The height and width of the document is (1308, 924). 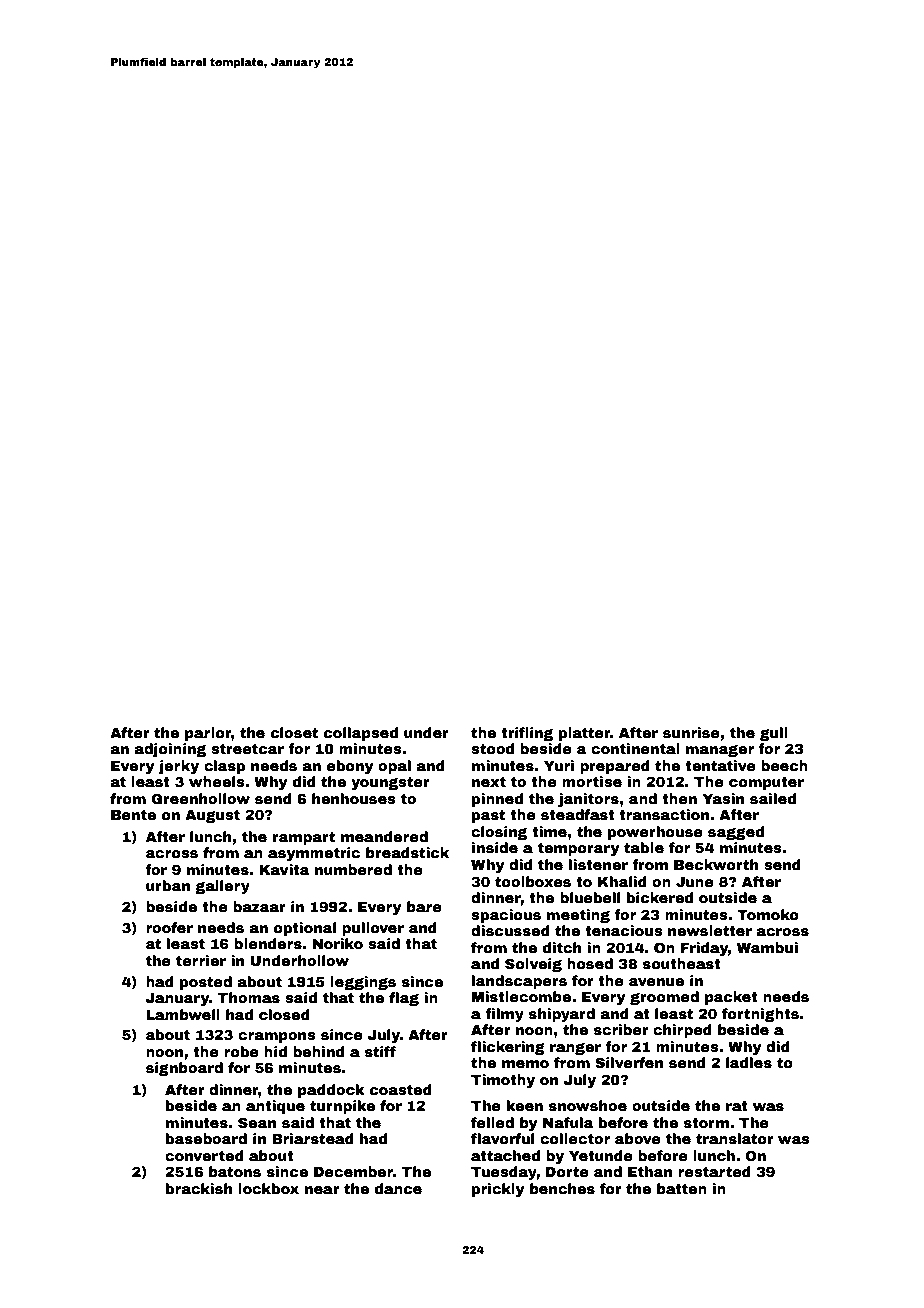 I want to click on ladles, so click(x=749, y=1062).
